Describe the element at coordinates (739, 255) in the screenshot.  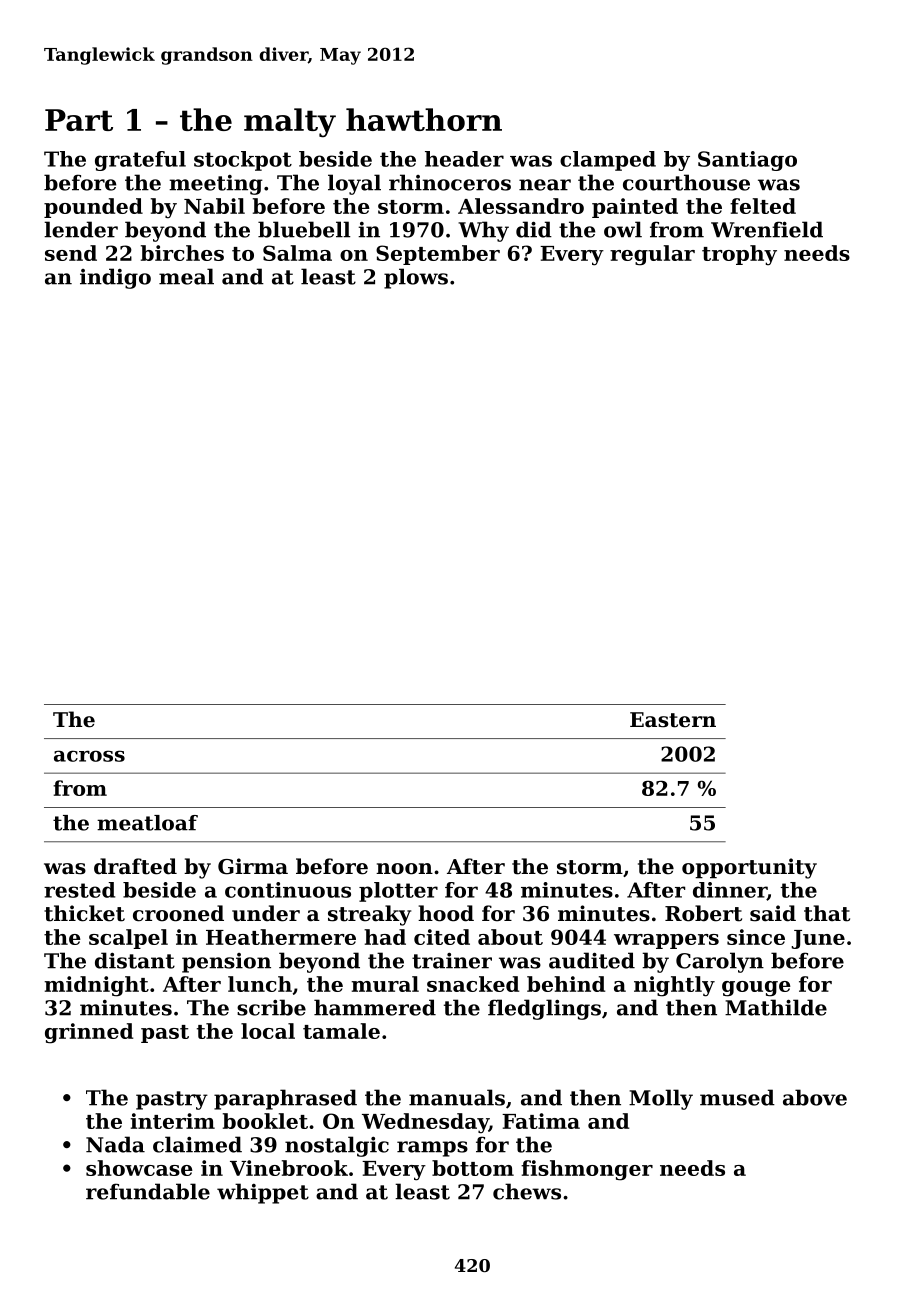
I see `trophy` at that location.
